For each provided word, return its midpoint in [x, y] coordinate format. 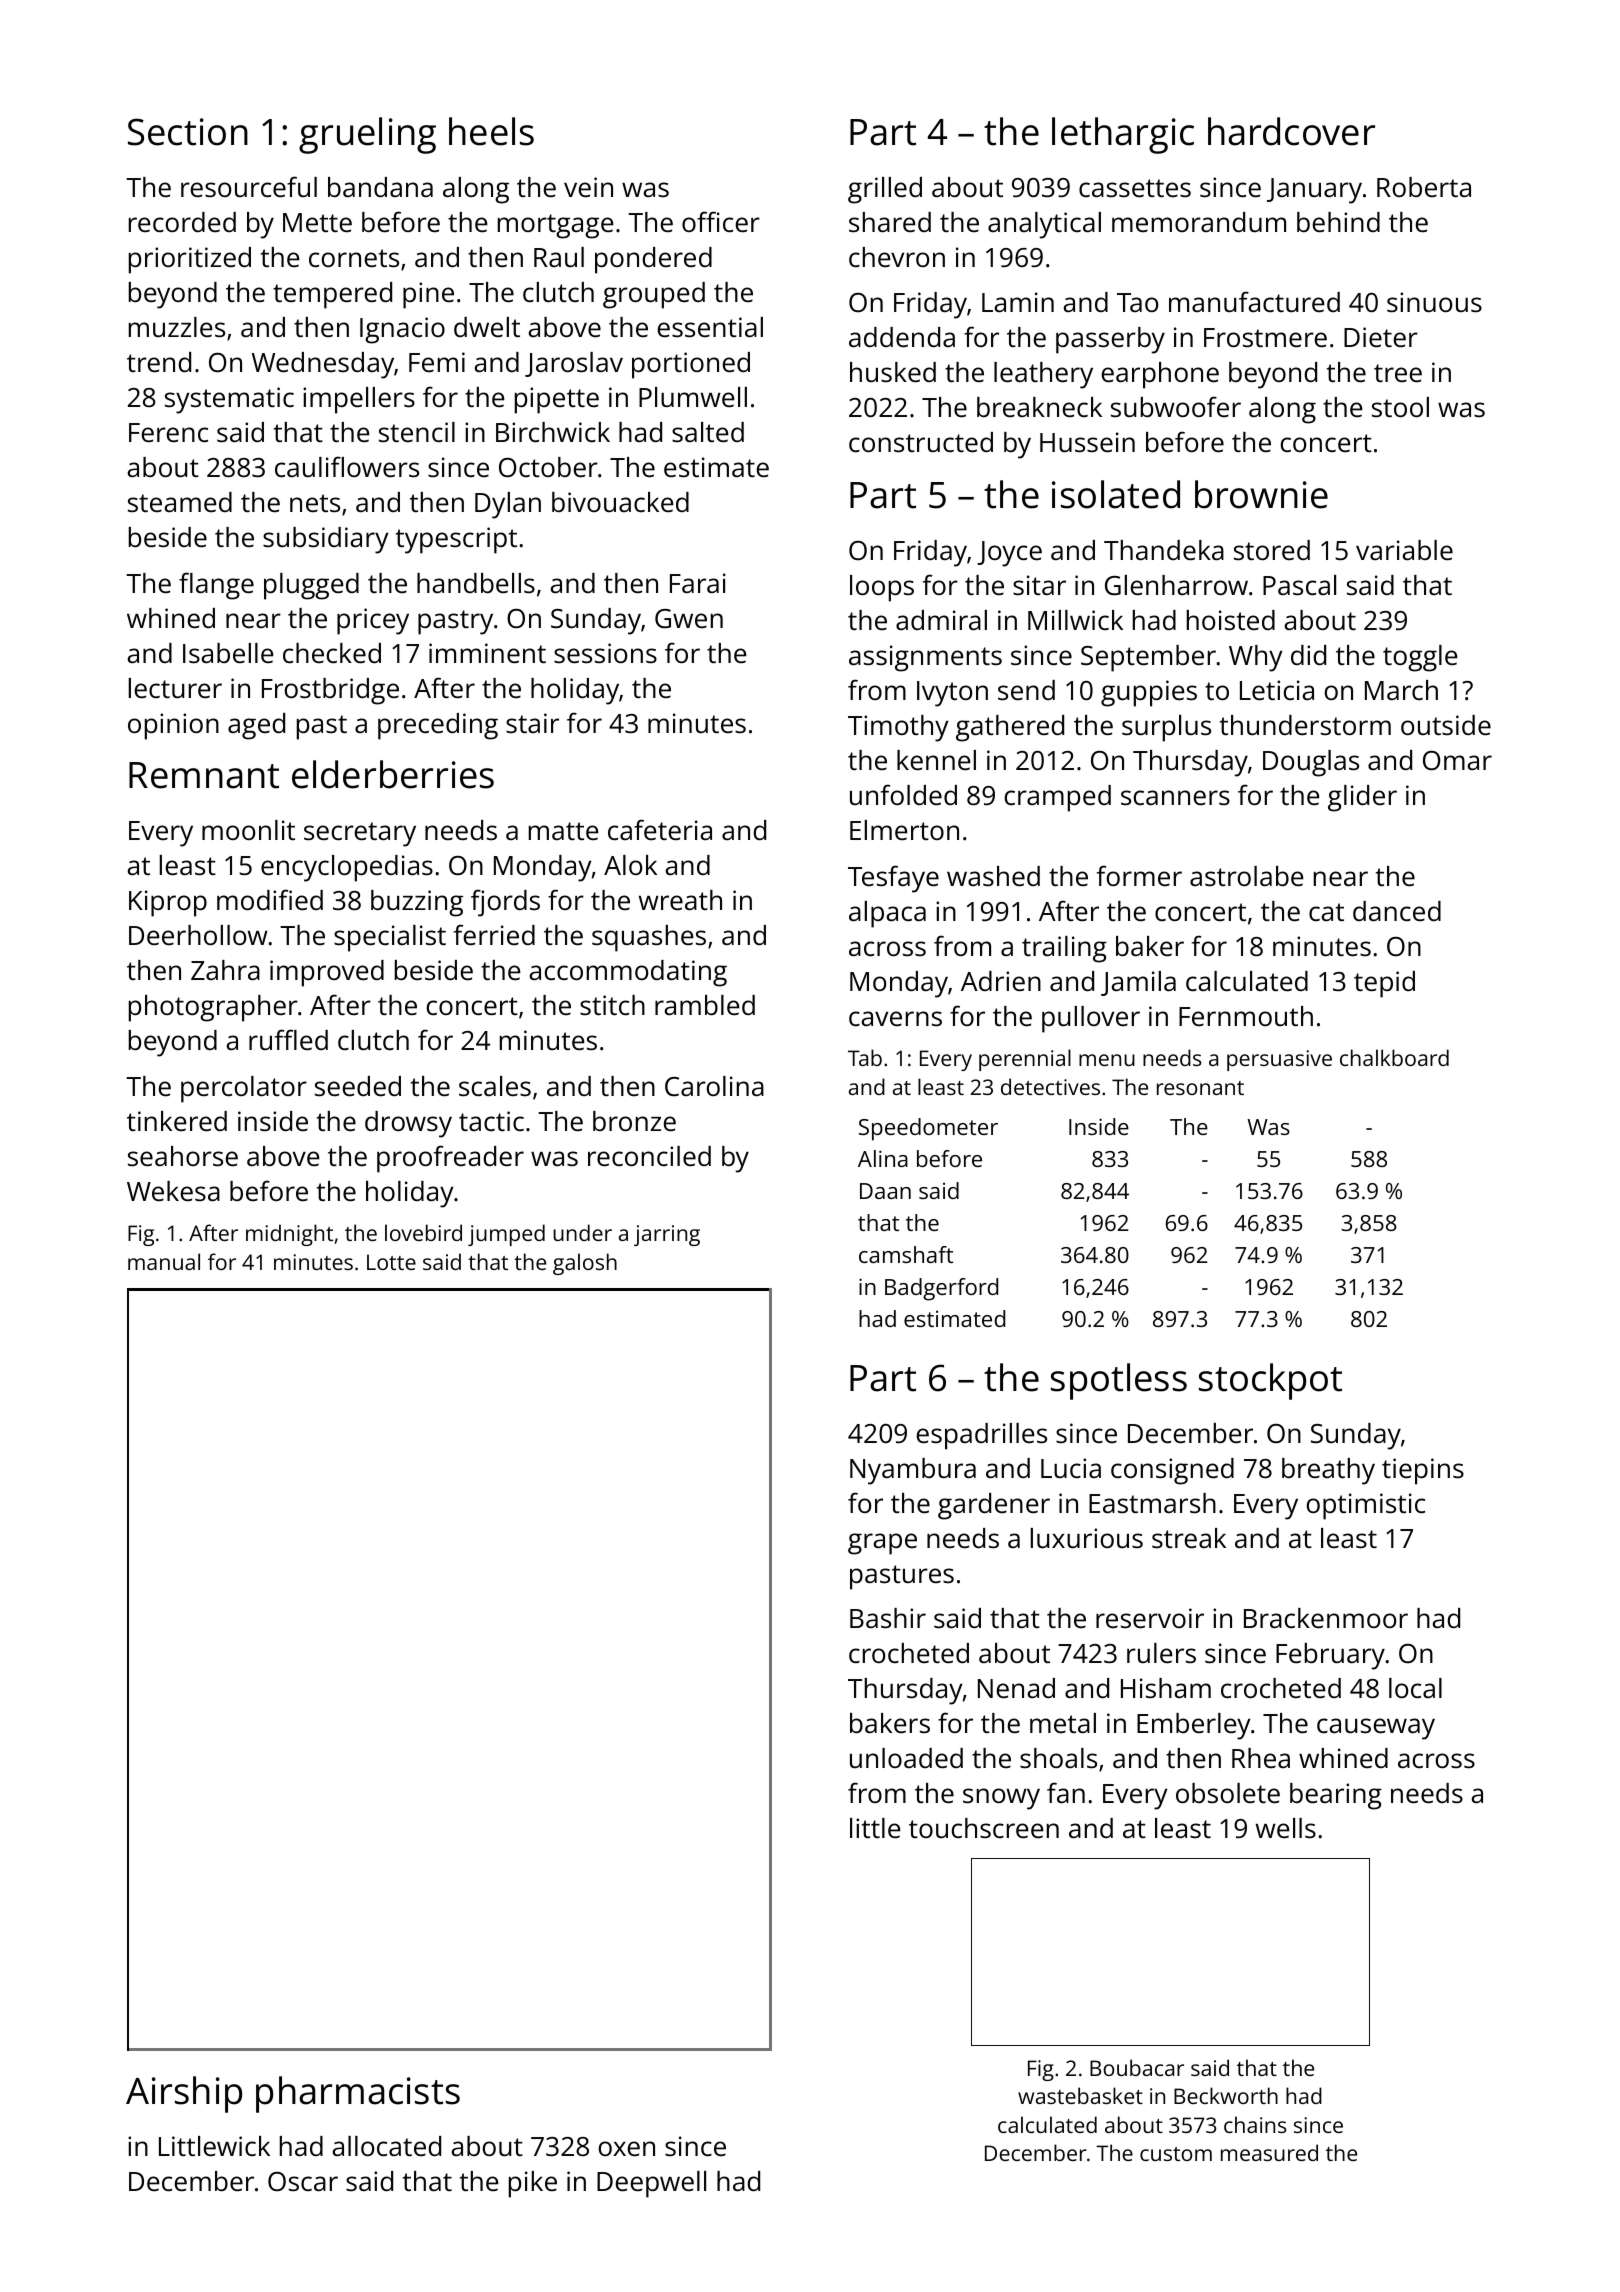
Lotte [391, 1262]
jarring [667, 1235]
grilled [885, 190]
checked [332, 653]
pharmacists [358, 2094]
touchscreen [984, 1828]
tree [1398, 373]
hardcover [1291, 131]
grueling [367, 135]
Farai [698, 583]
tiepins [1423, 1471]
